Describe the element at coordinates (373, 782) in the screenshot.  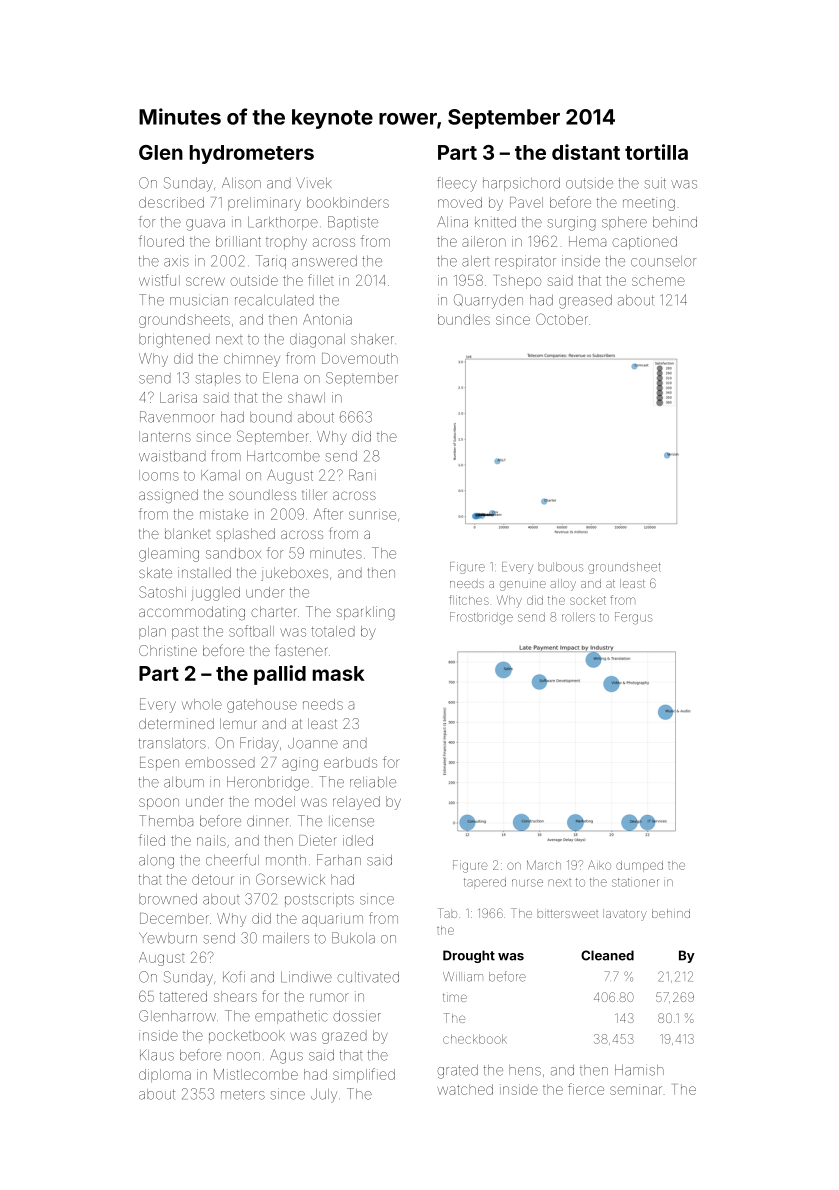
I see `reliable` at that location.
